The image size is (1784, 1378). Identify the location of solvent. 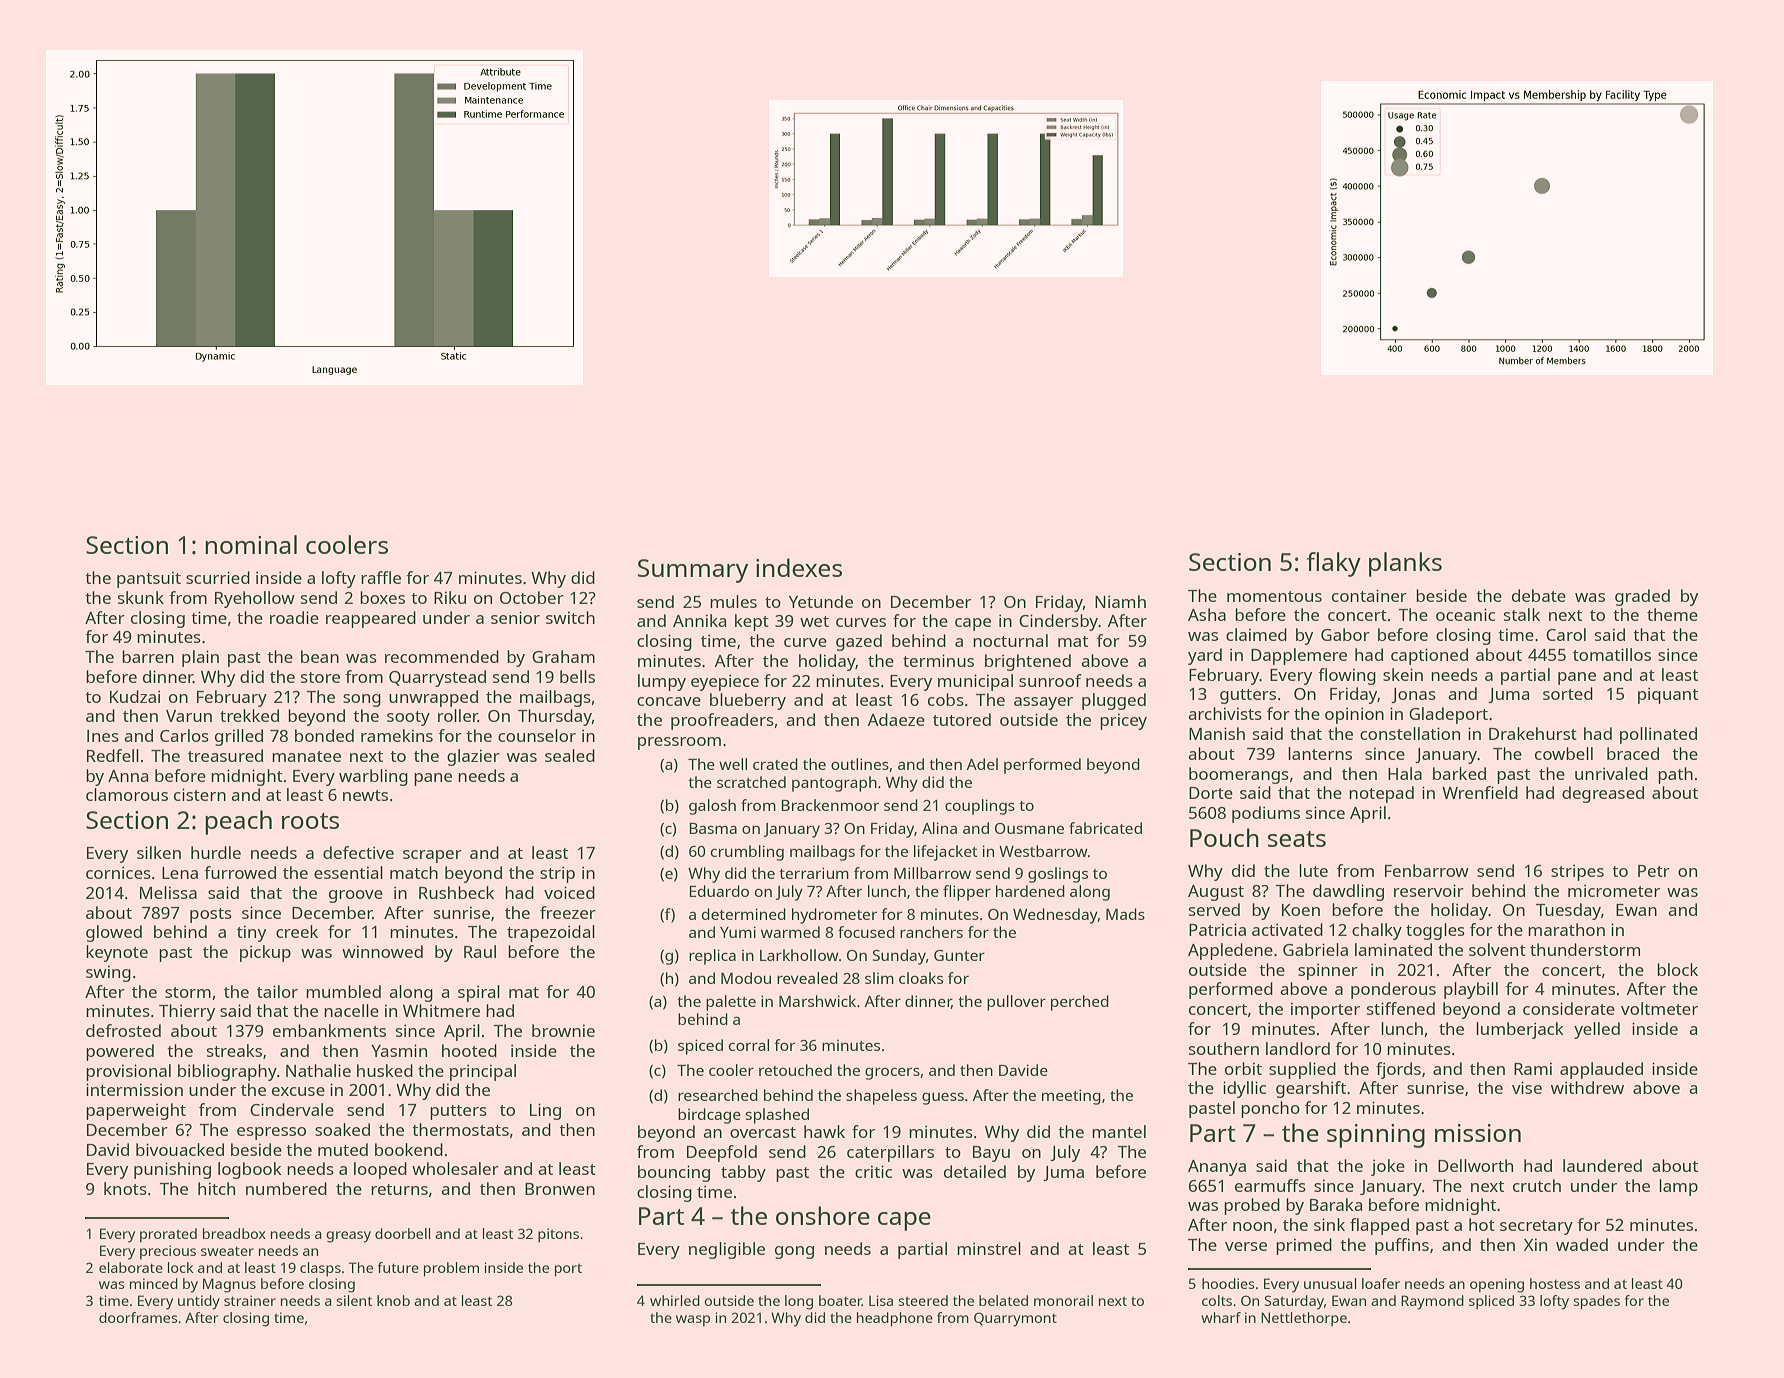
(1497, 949).
